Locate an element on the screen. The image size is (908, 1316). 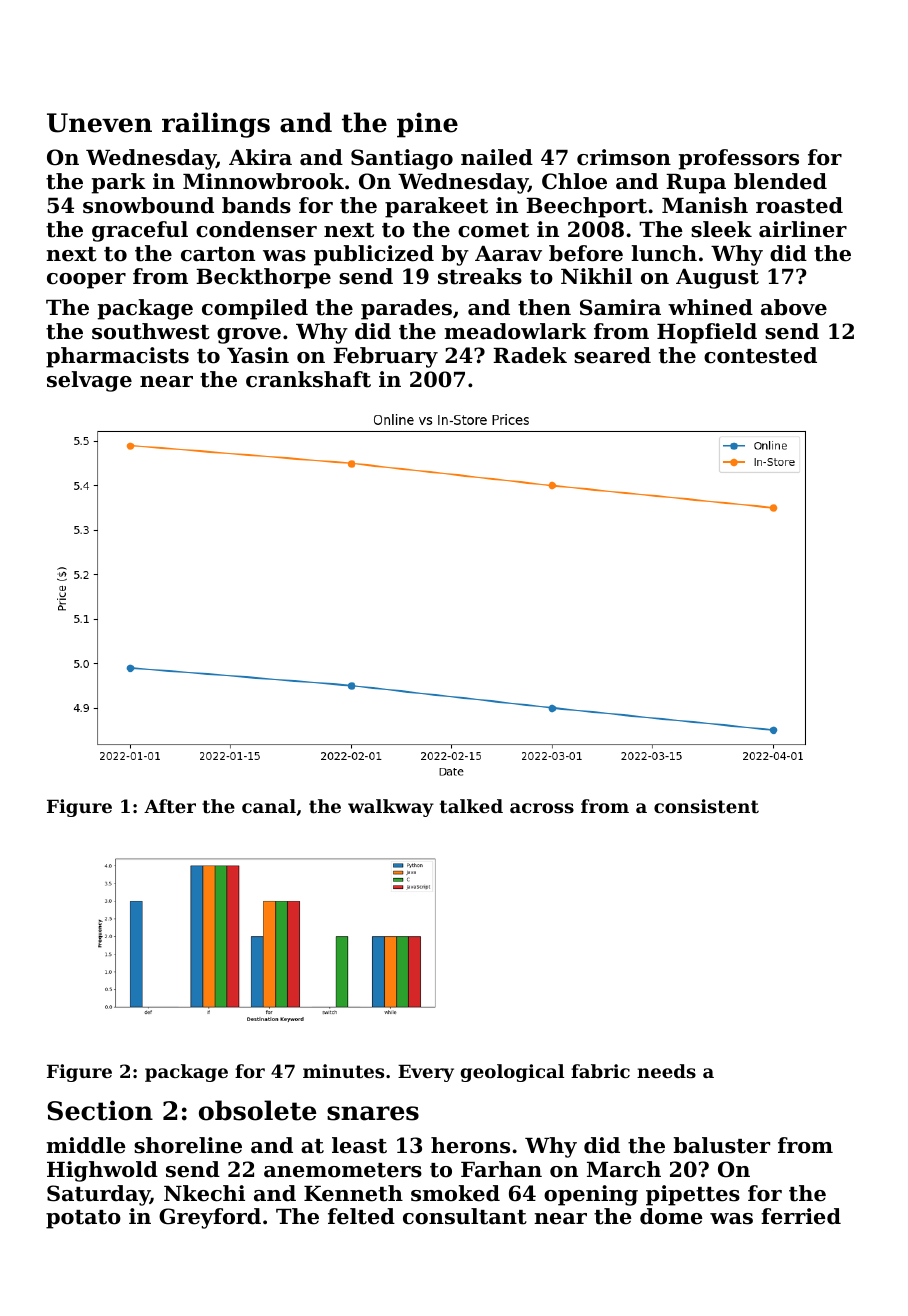
After is located at coordinates (170, 806).
